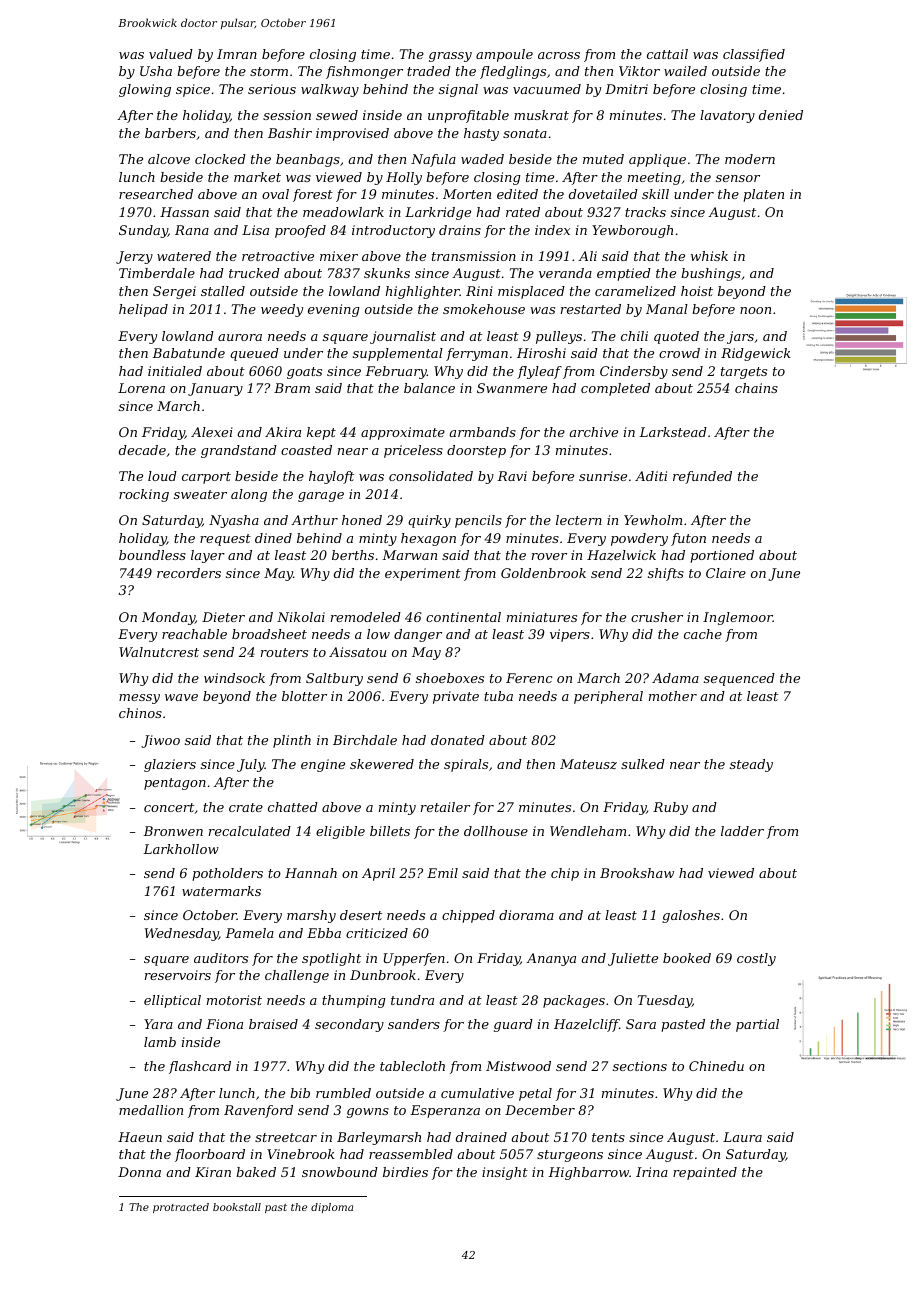  I want to click on Jiwoo, so click(160, 741).
